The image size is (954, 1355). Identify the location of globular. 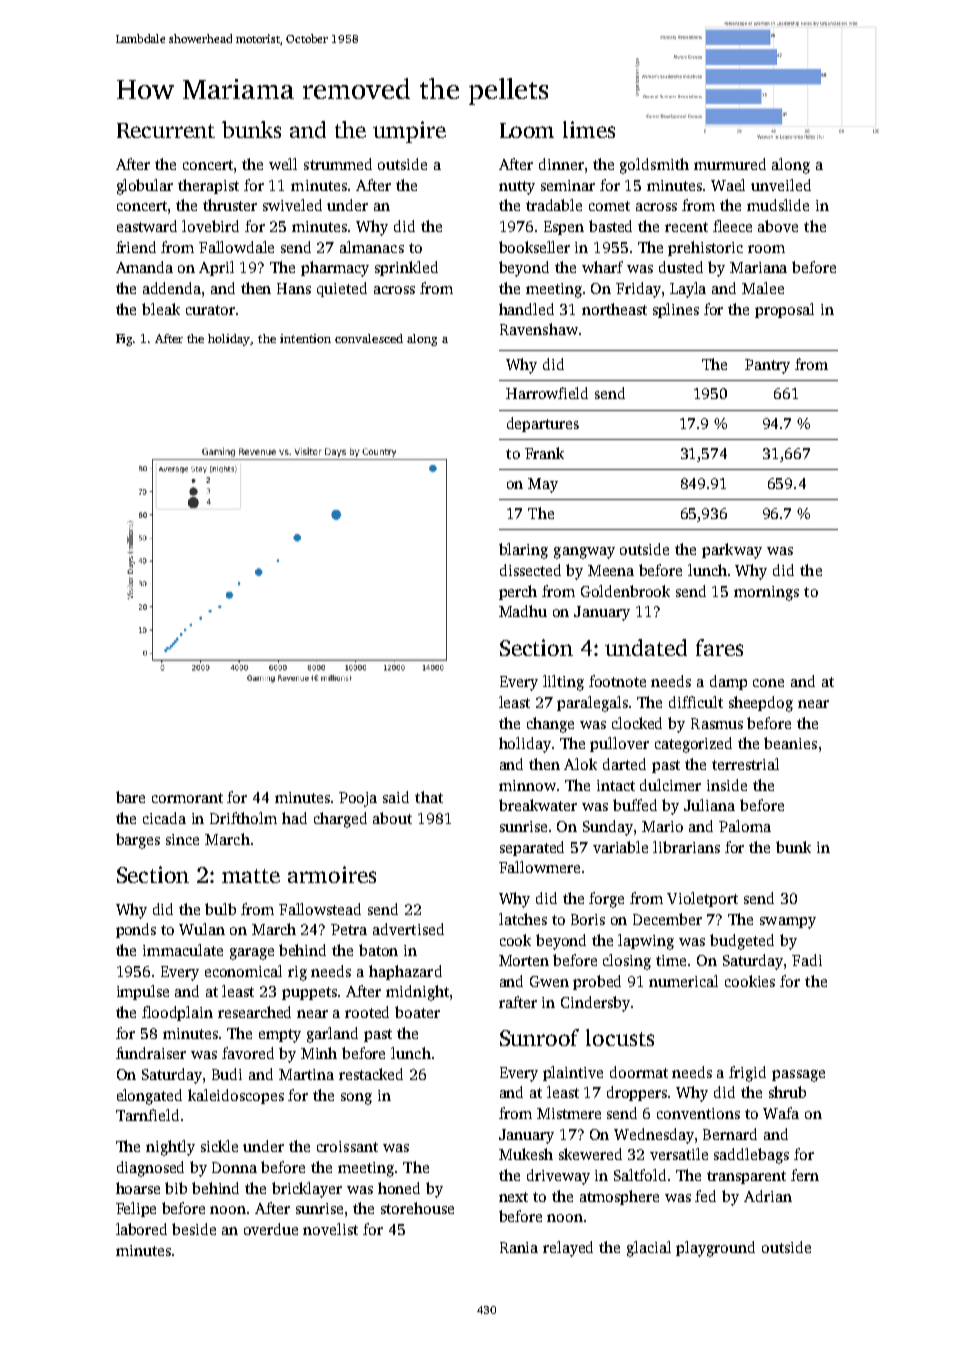
(145, 187).
